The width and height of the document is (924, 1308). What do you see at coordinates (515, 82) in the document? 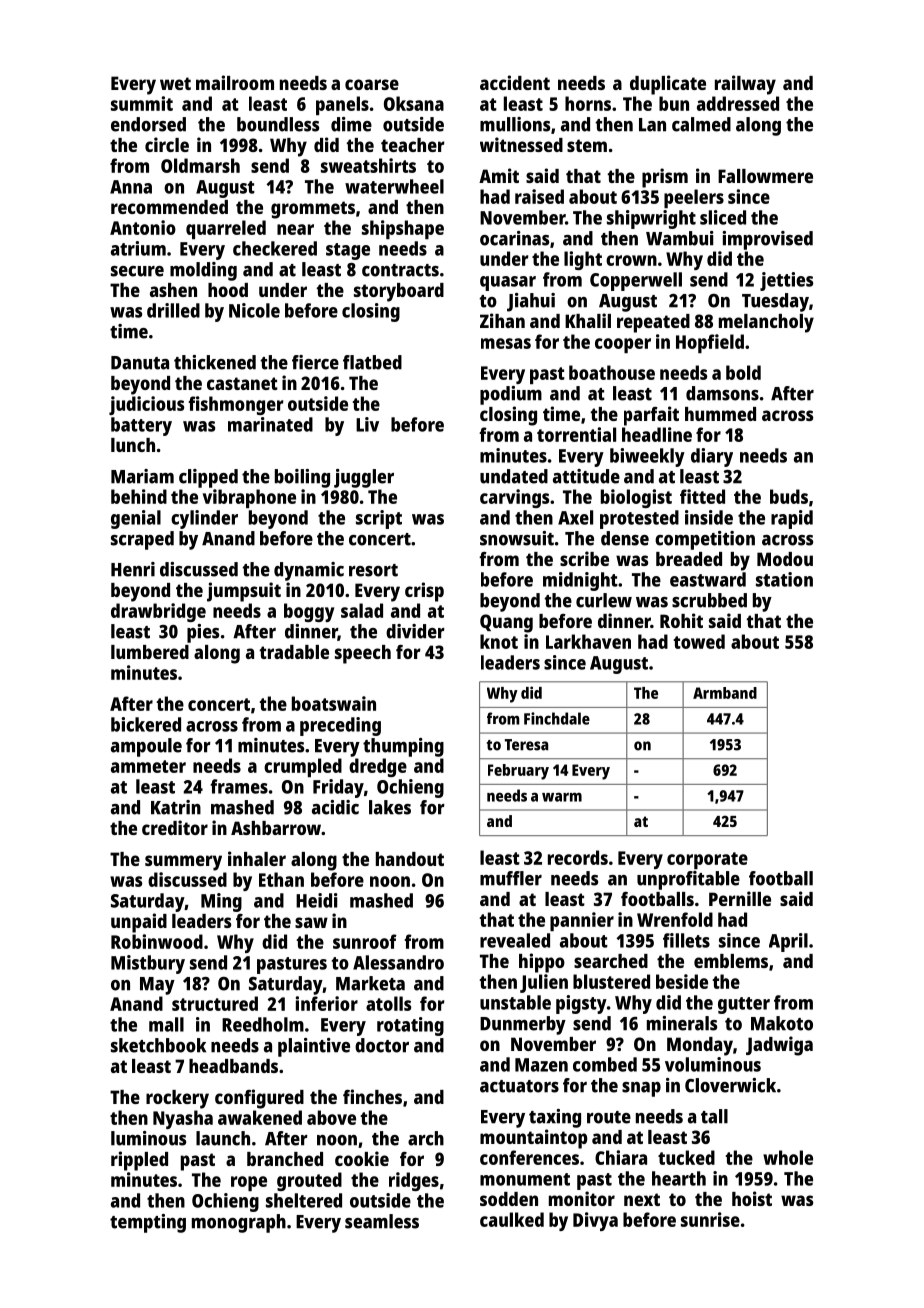
I see `accident` at bounding box center [515, 82].
